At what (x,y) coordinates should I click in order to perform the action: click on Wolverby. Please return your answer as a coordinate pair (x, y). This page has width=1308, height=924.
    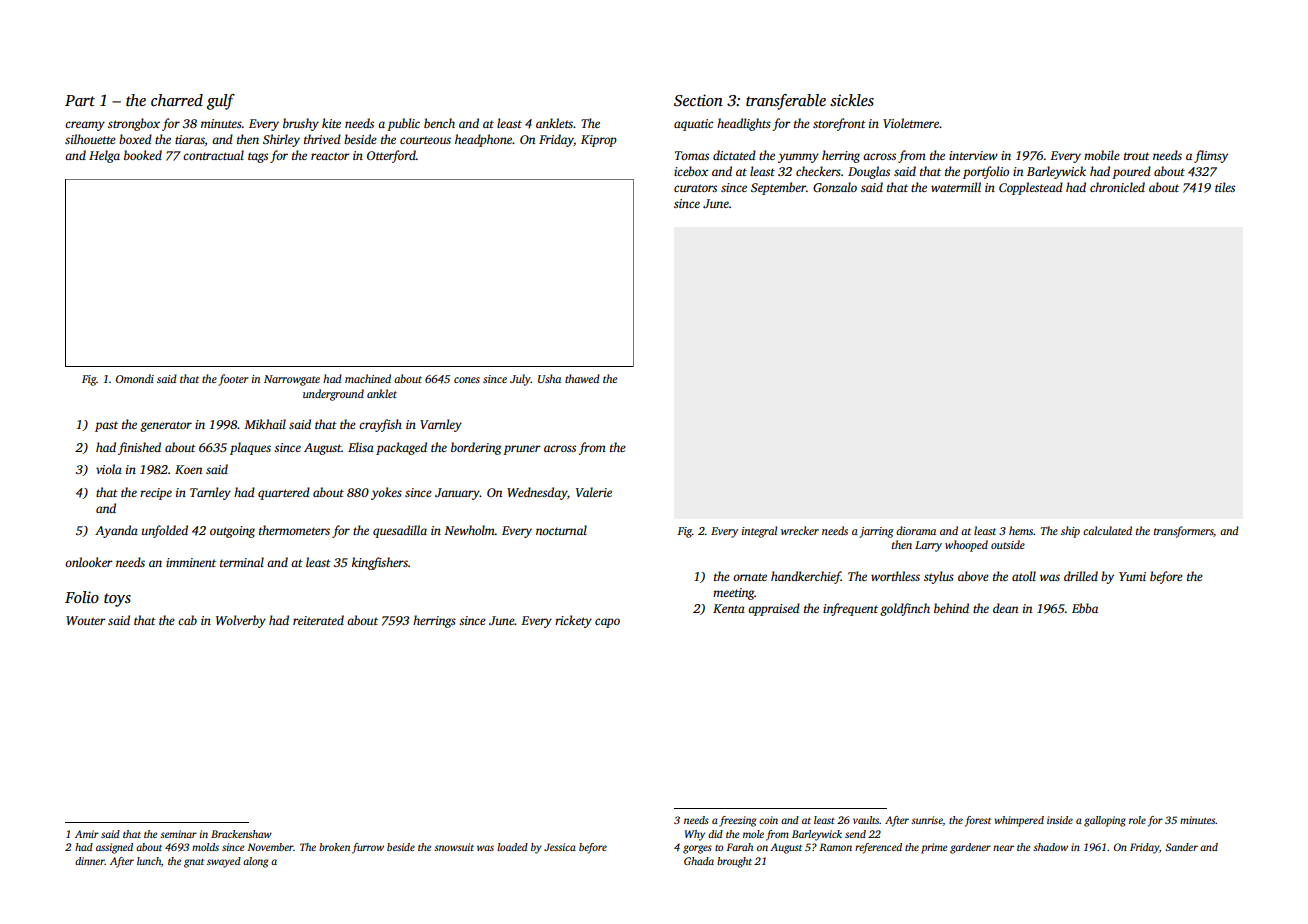
    Looking at the image, I should click on (241, 621).
